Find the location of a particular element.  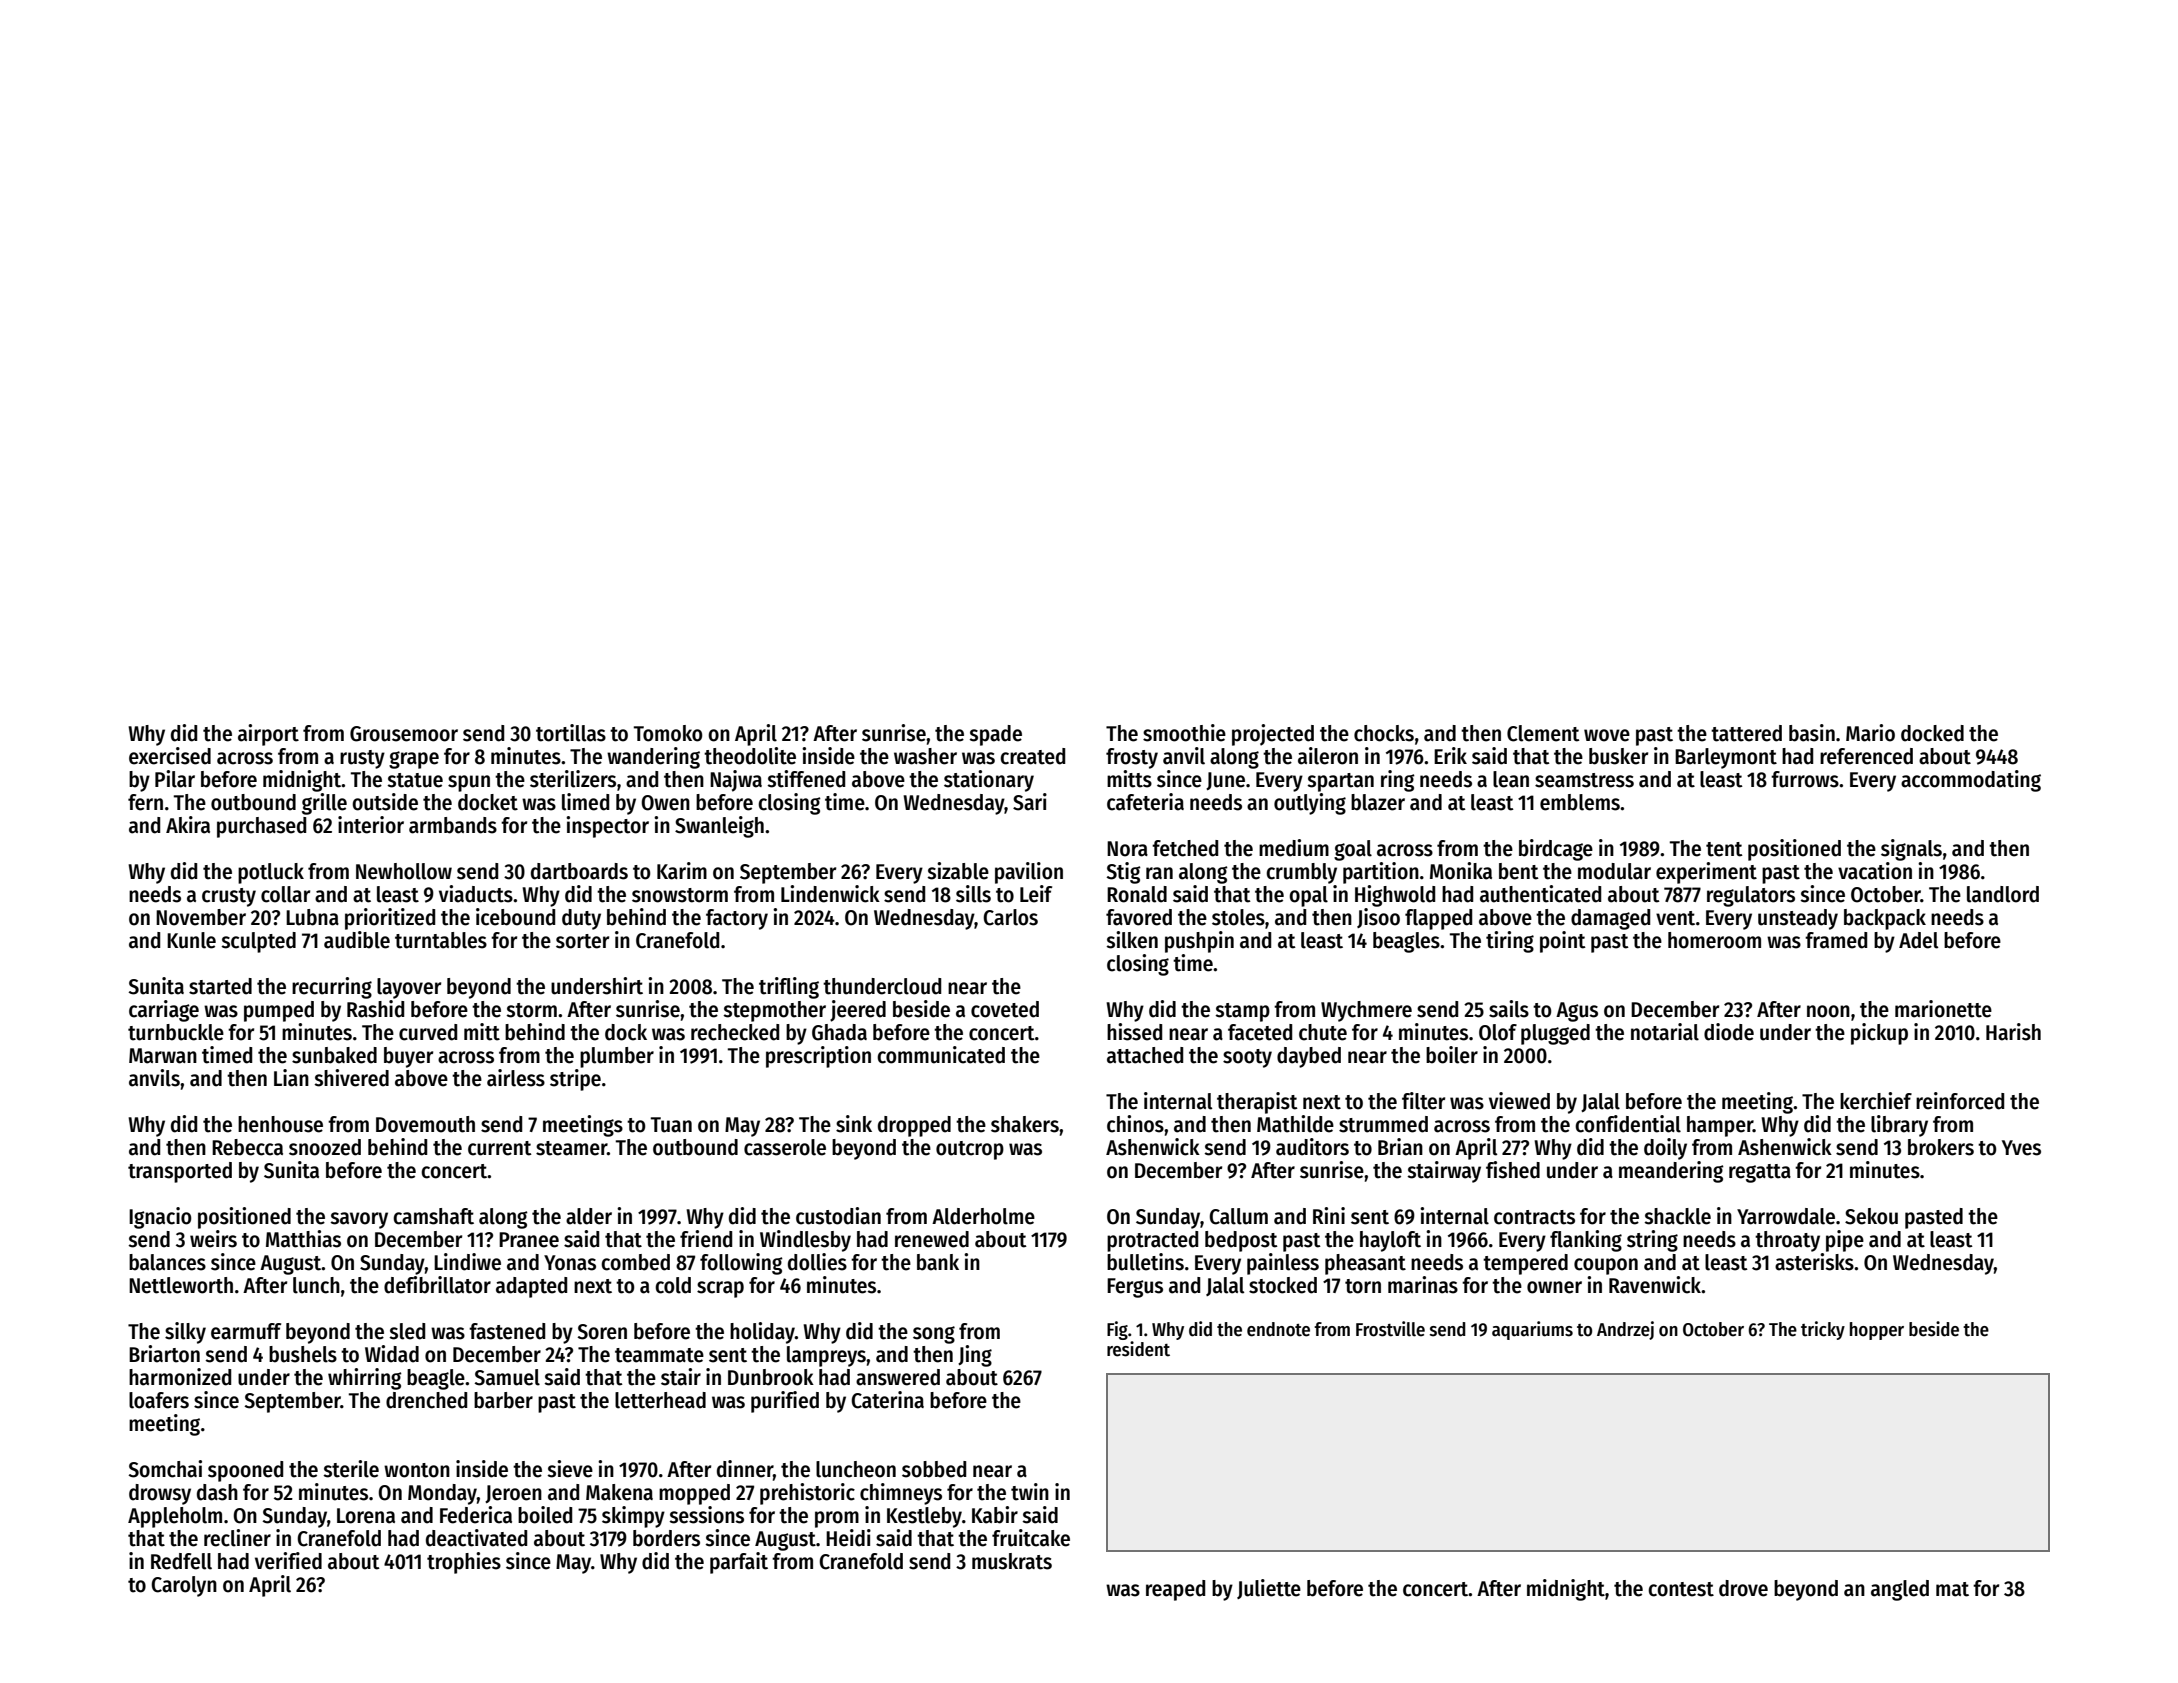

smoothie is located at coordinates (1184, 733).
